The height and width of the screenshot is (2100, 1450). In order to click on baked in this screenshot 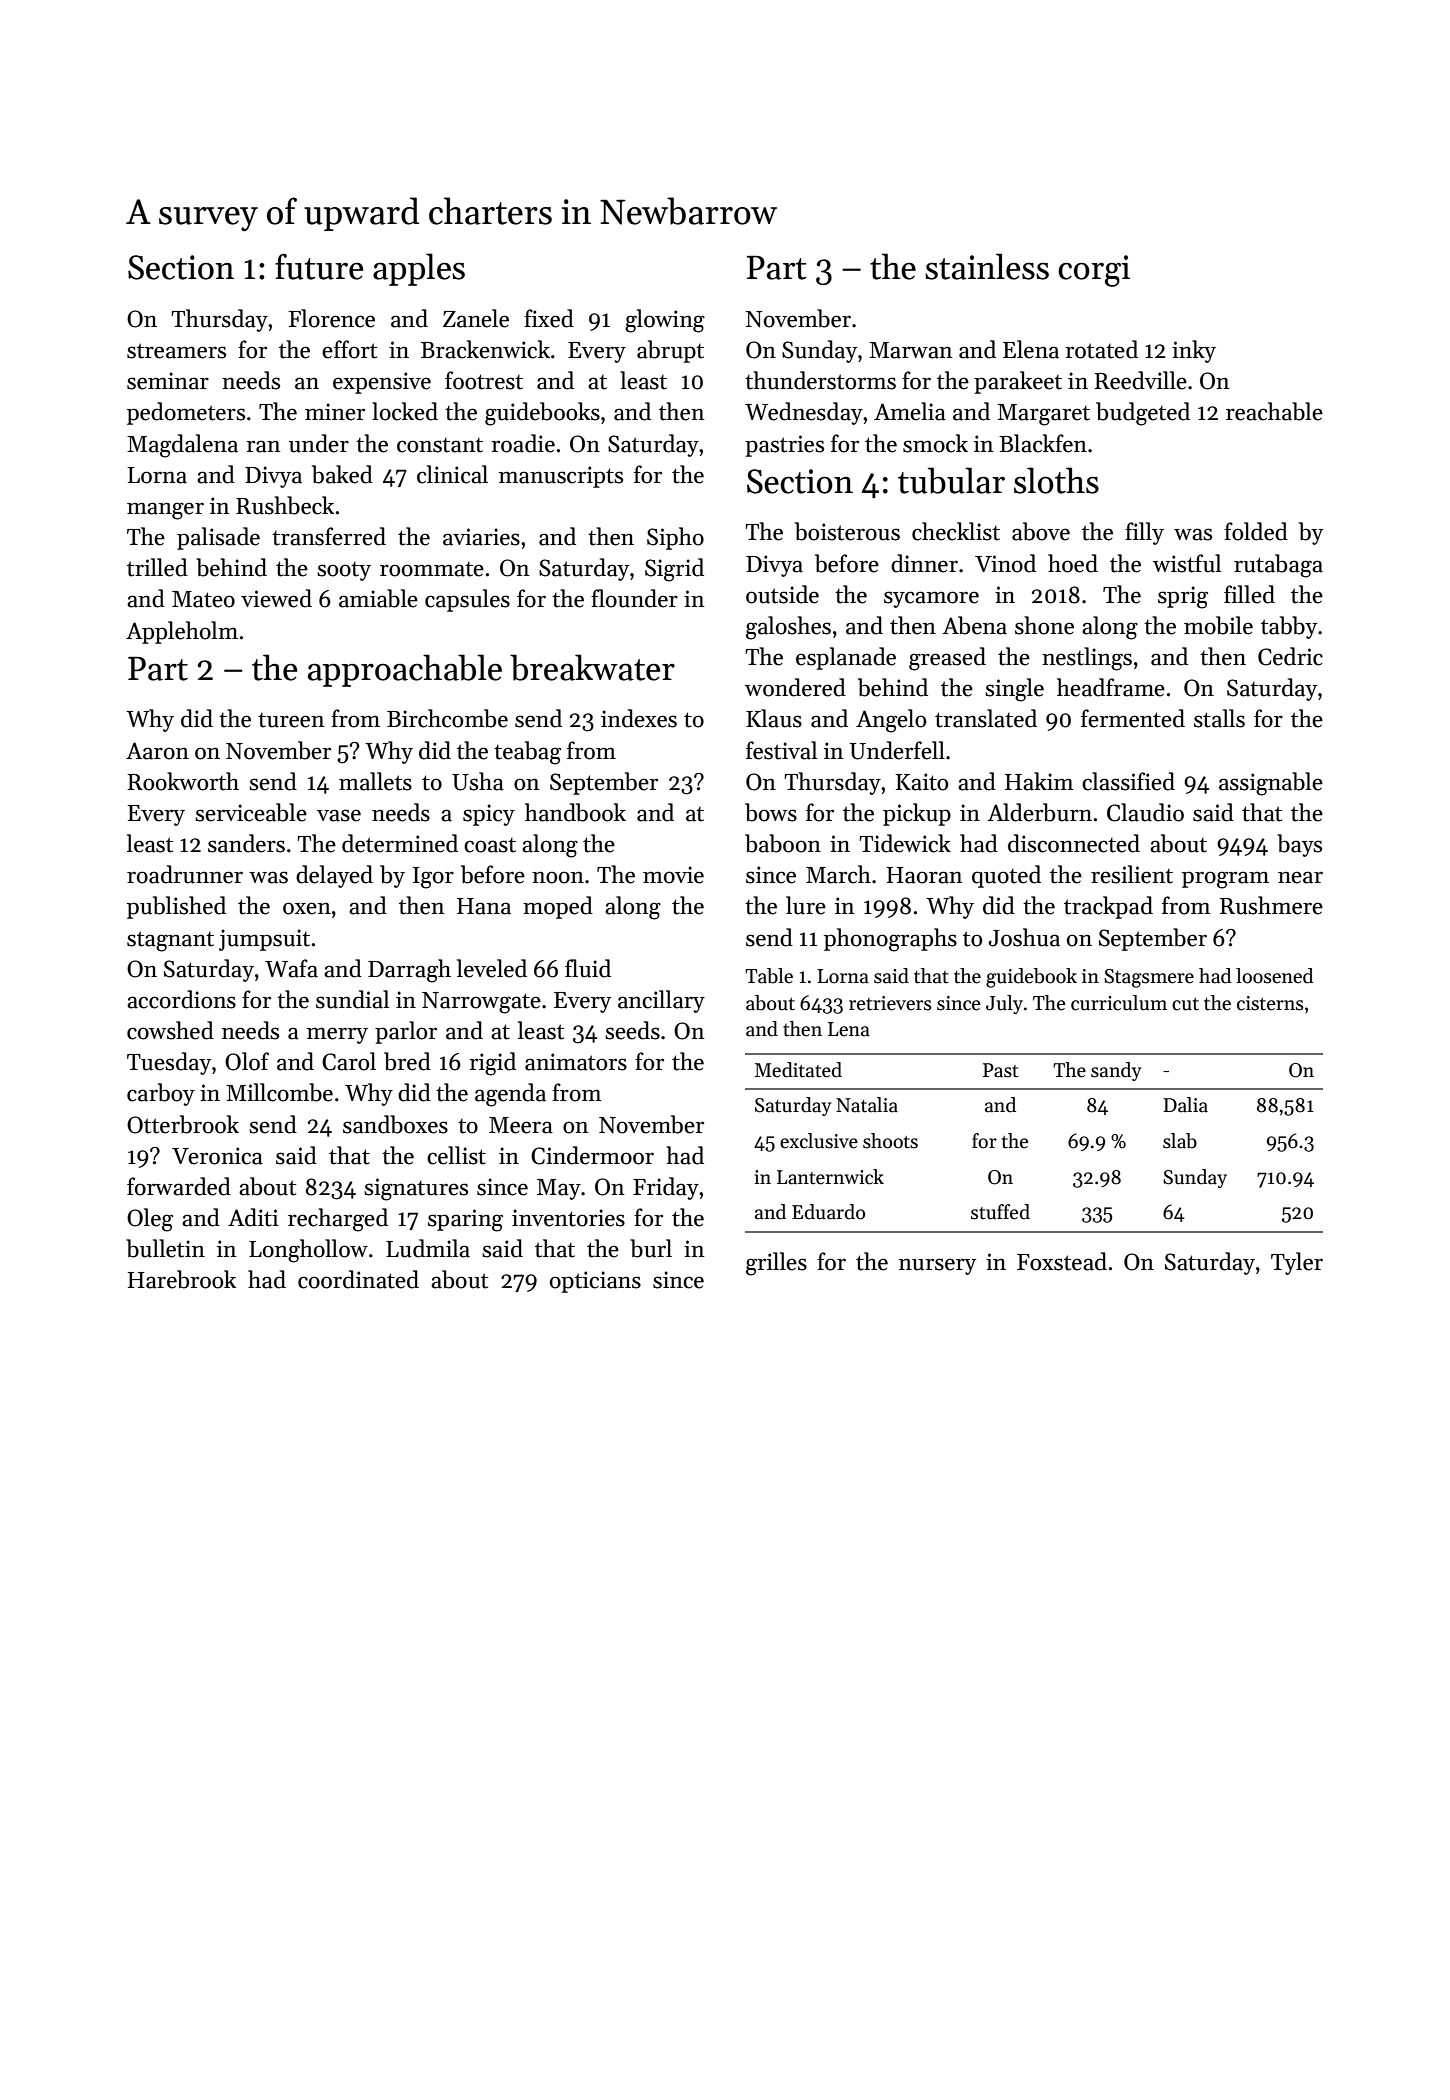, I will do `click(342, 474)`.
